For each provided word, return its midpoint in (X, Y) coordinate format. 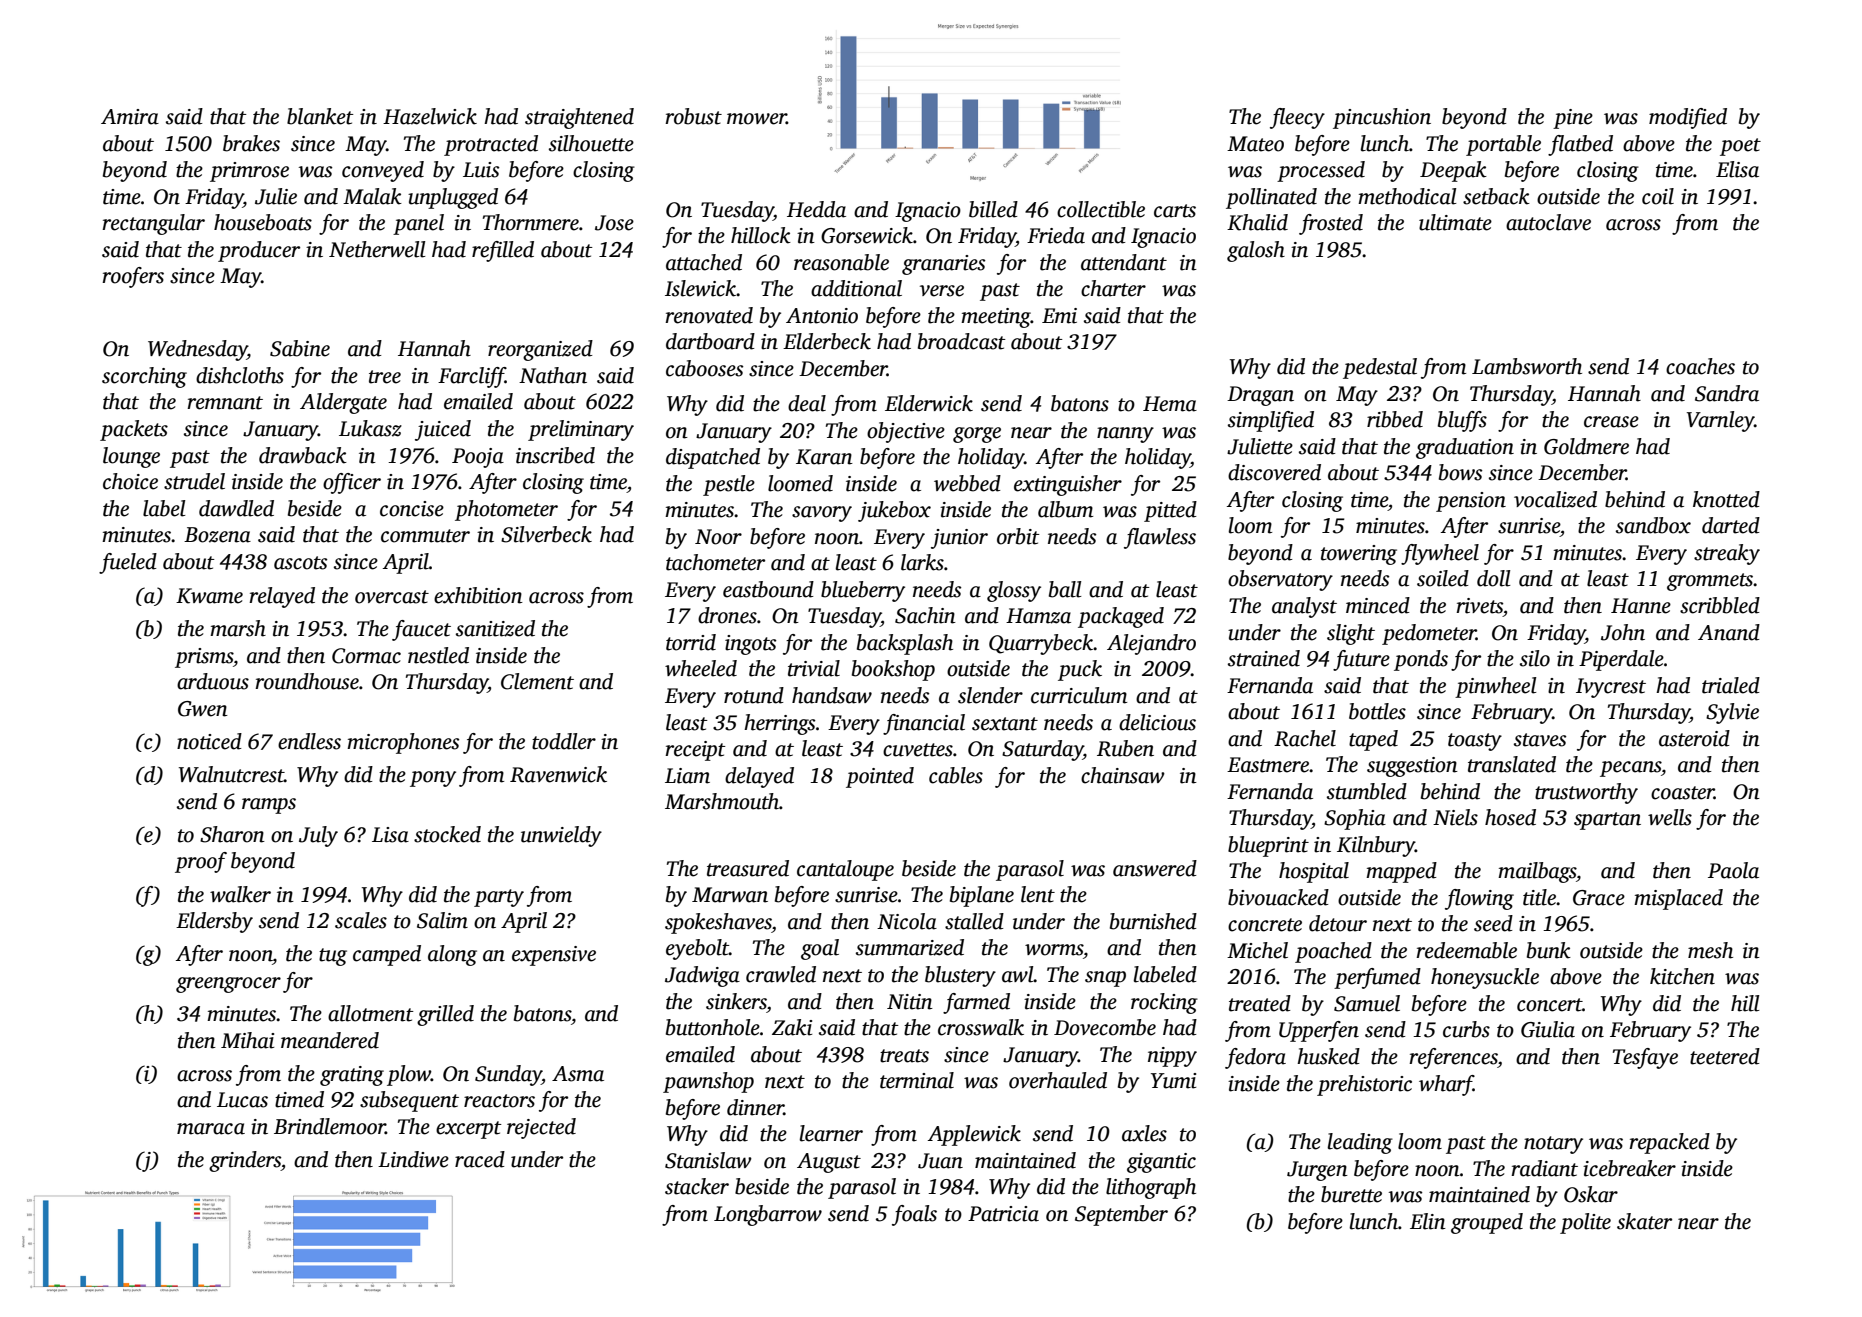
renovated (709, 315)
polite (1585, 1223)
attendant (1124, 262)
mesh (1710, 950)
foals (914, 1215)
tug (333, 957)
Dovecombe (1105, 1027)
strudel (194, 481)
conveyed (383, 171)
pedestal (1380, 368)
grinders (245, 1161)
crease (1611, 422)
